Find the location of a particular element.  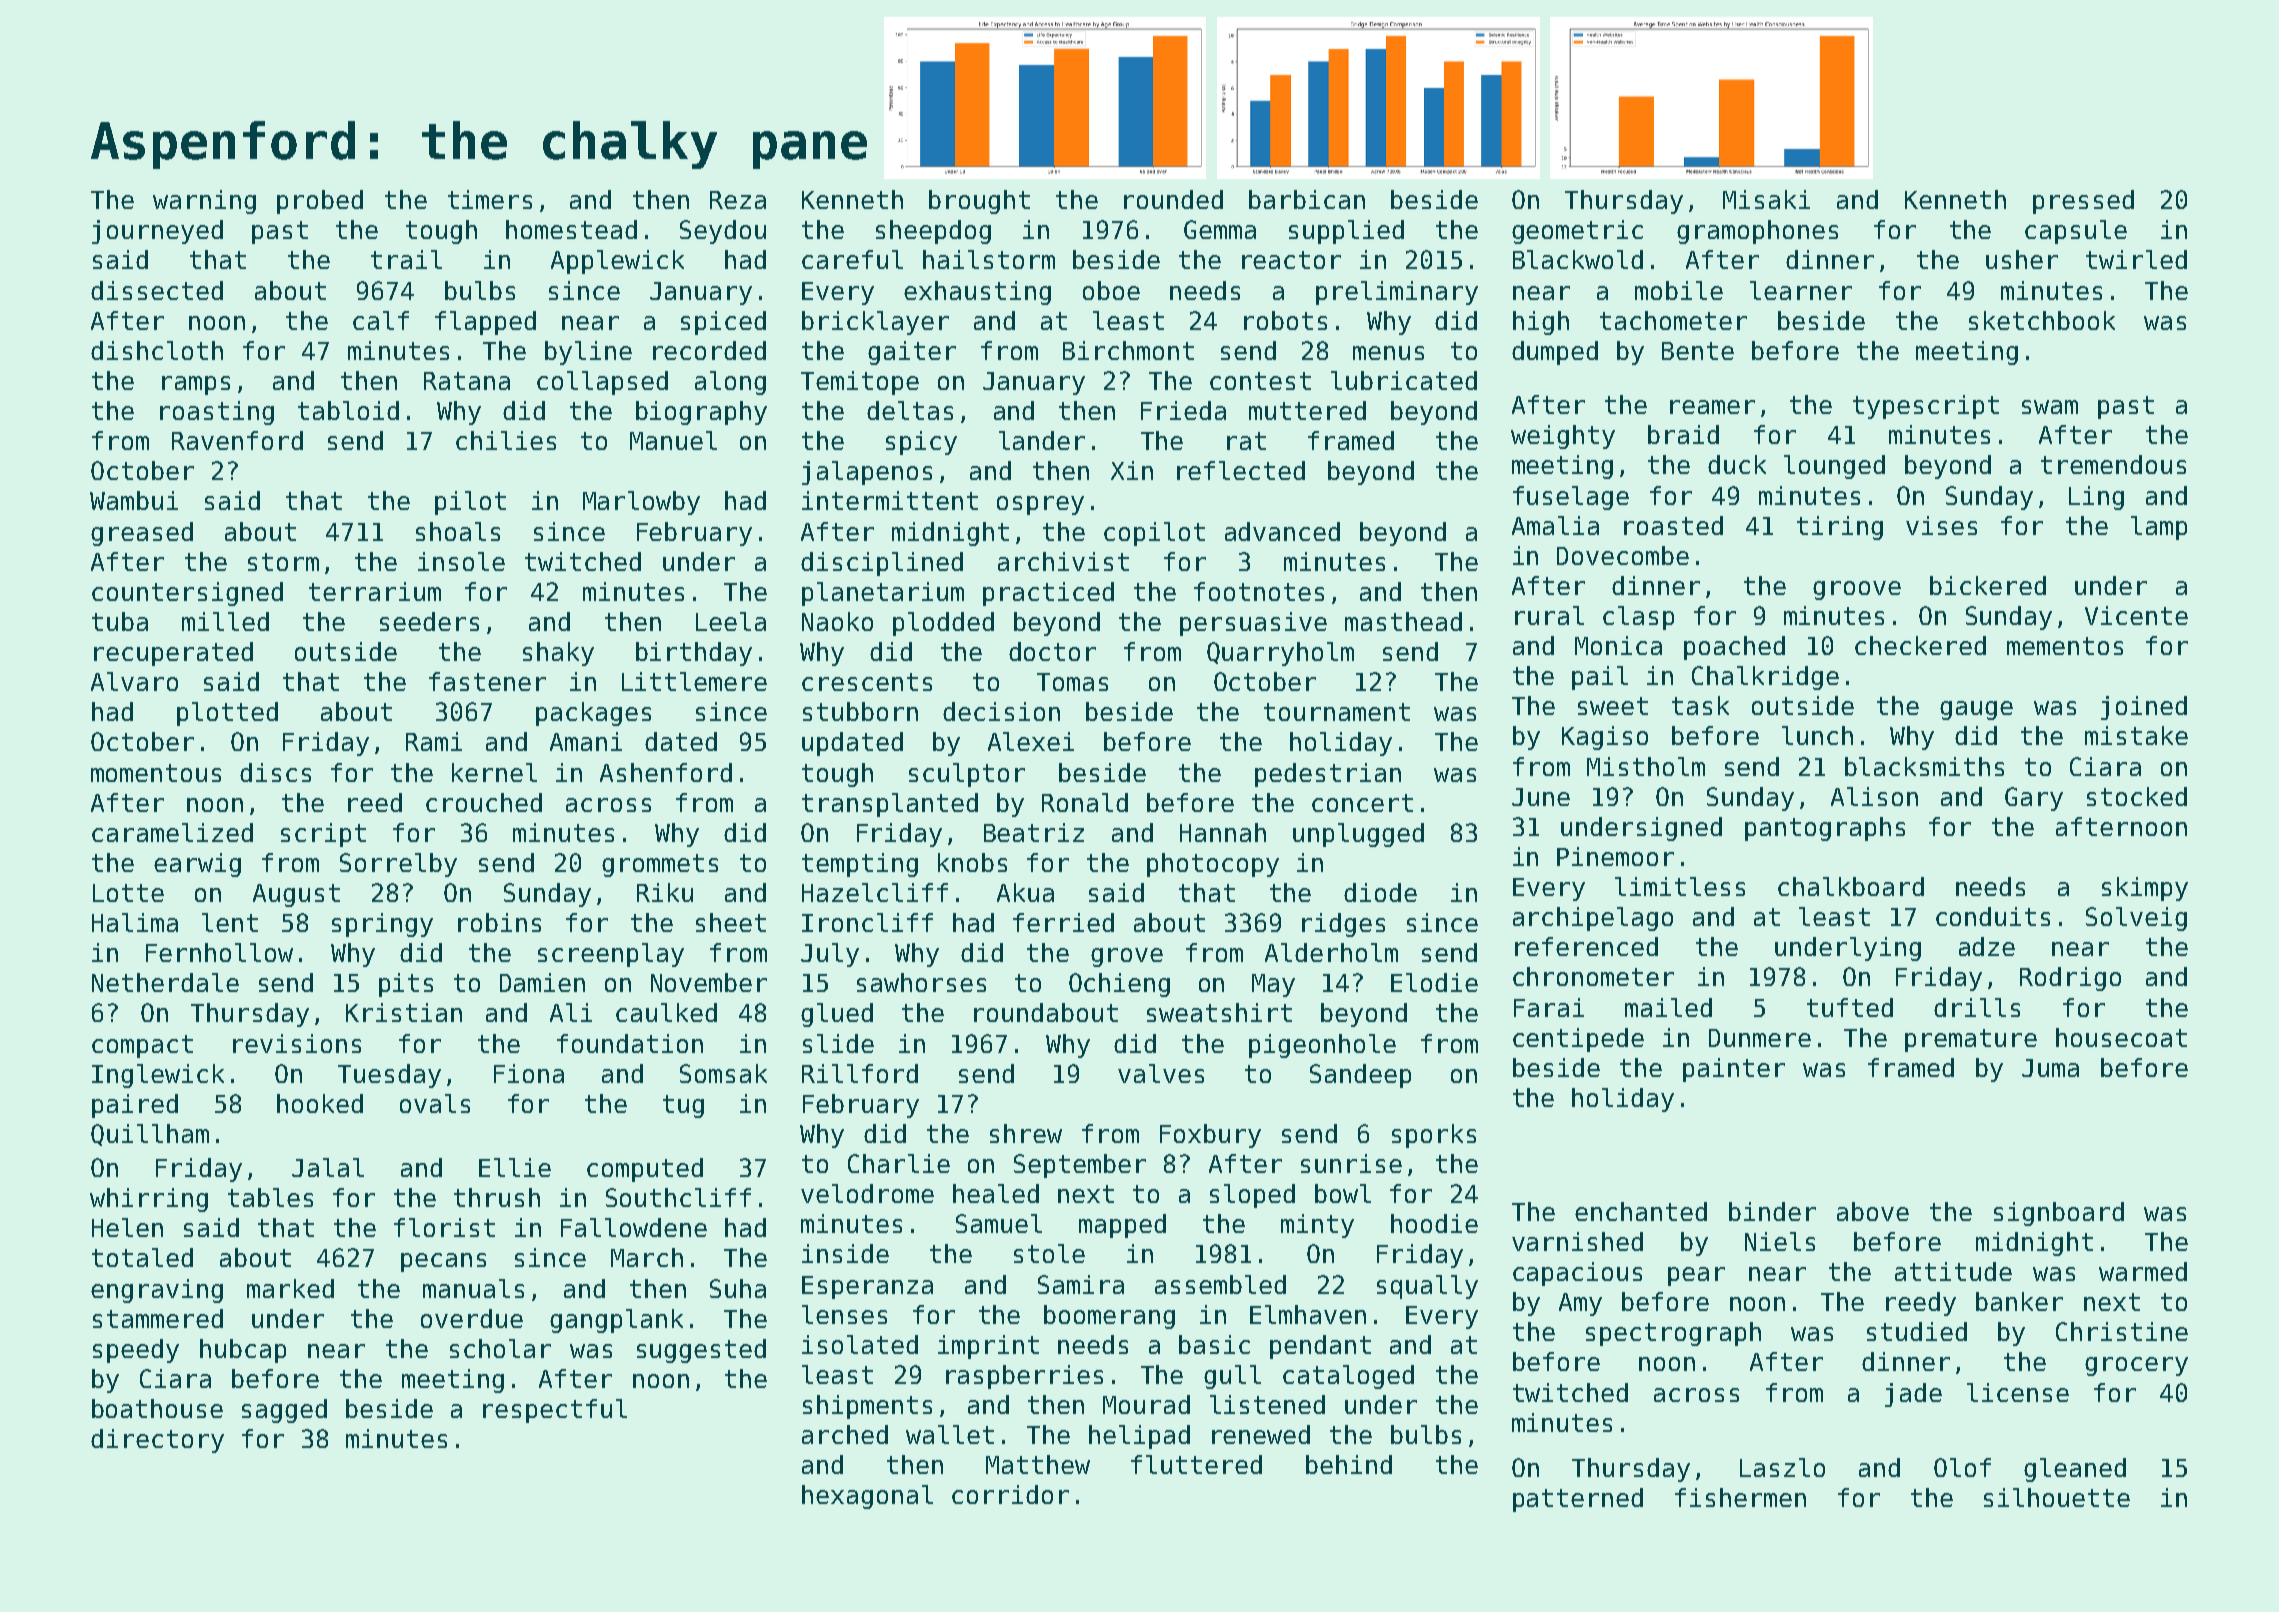

momentous is located at coordinates (156, 773).
